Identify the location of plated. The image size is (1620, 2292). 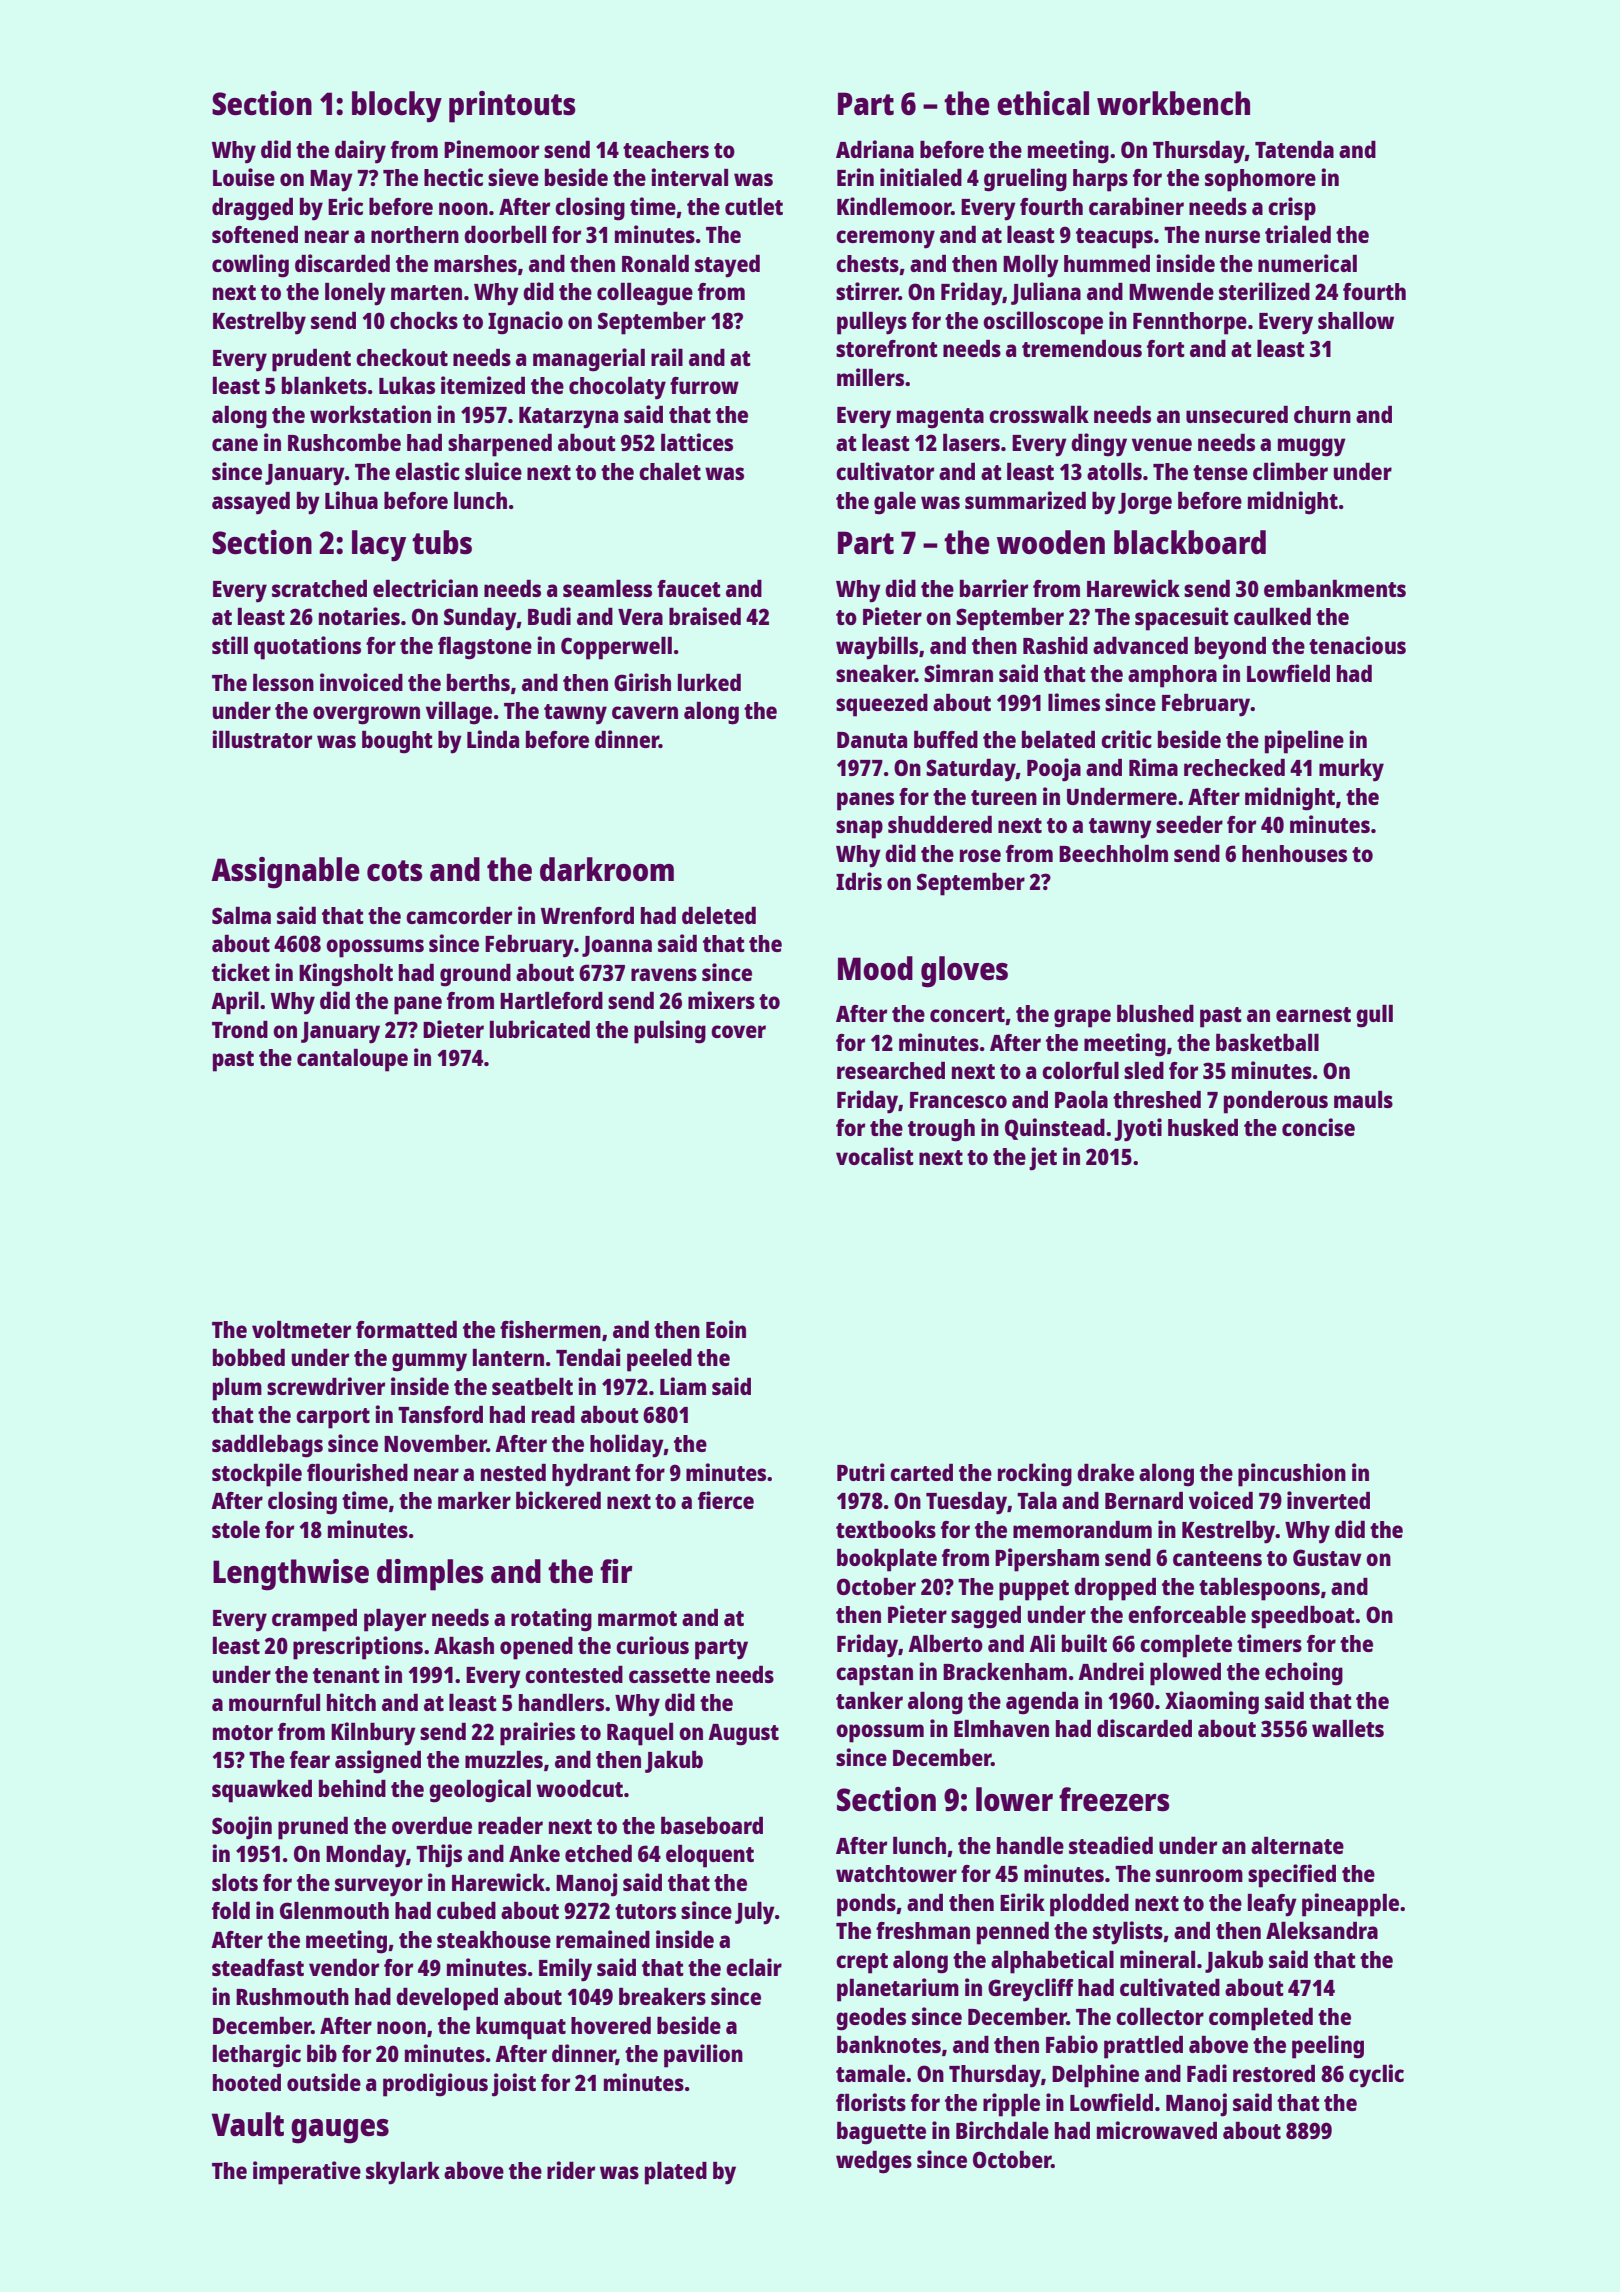
(676, 2173).
